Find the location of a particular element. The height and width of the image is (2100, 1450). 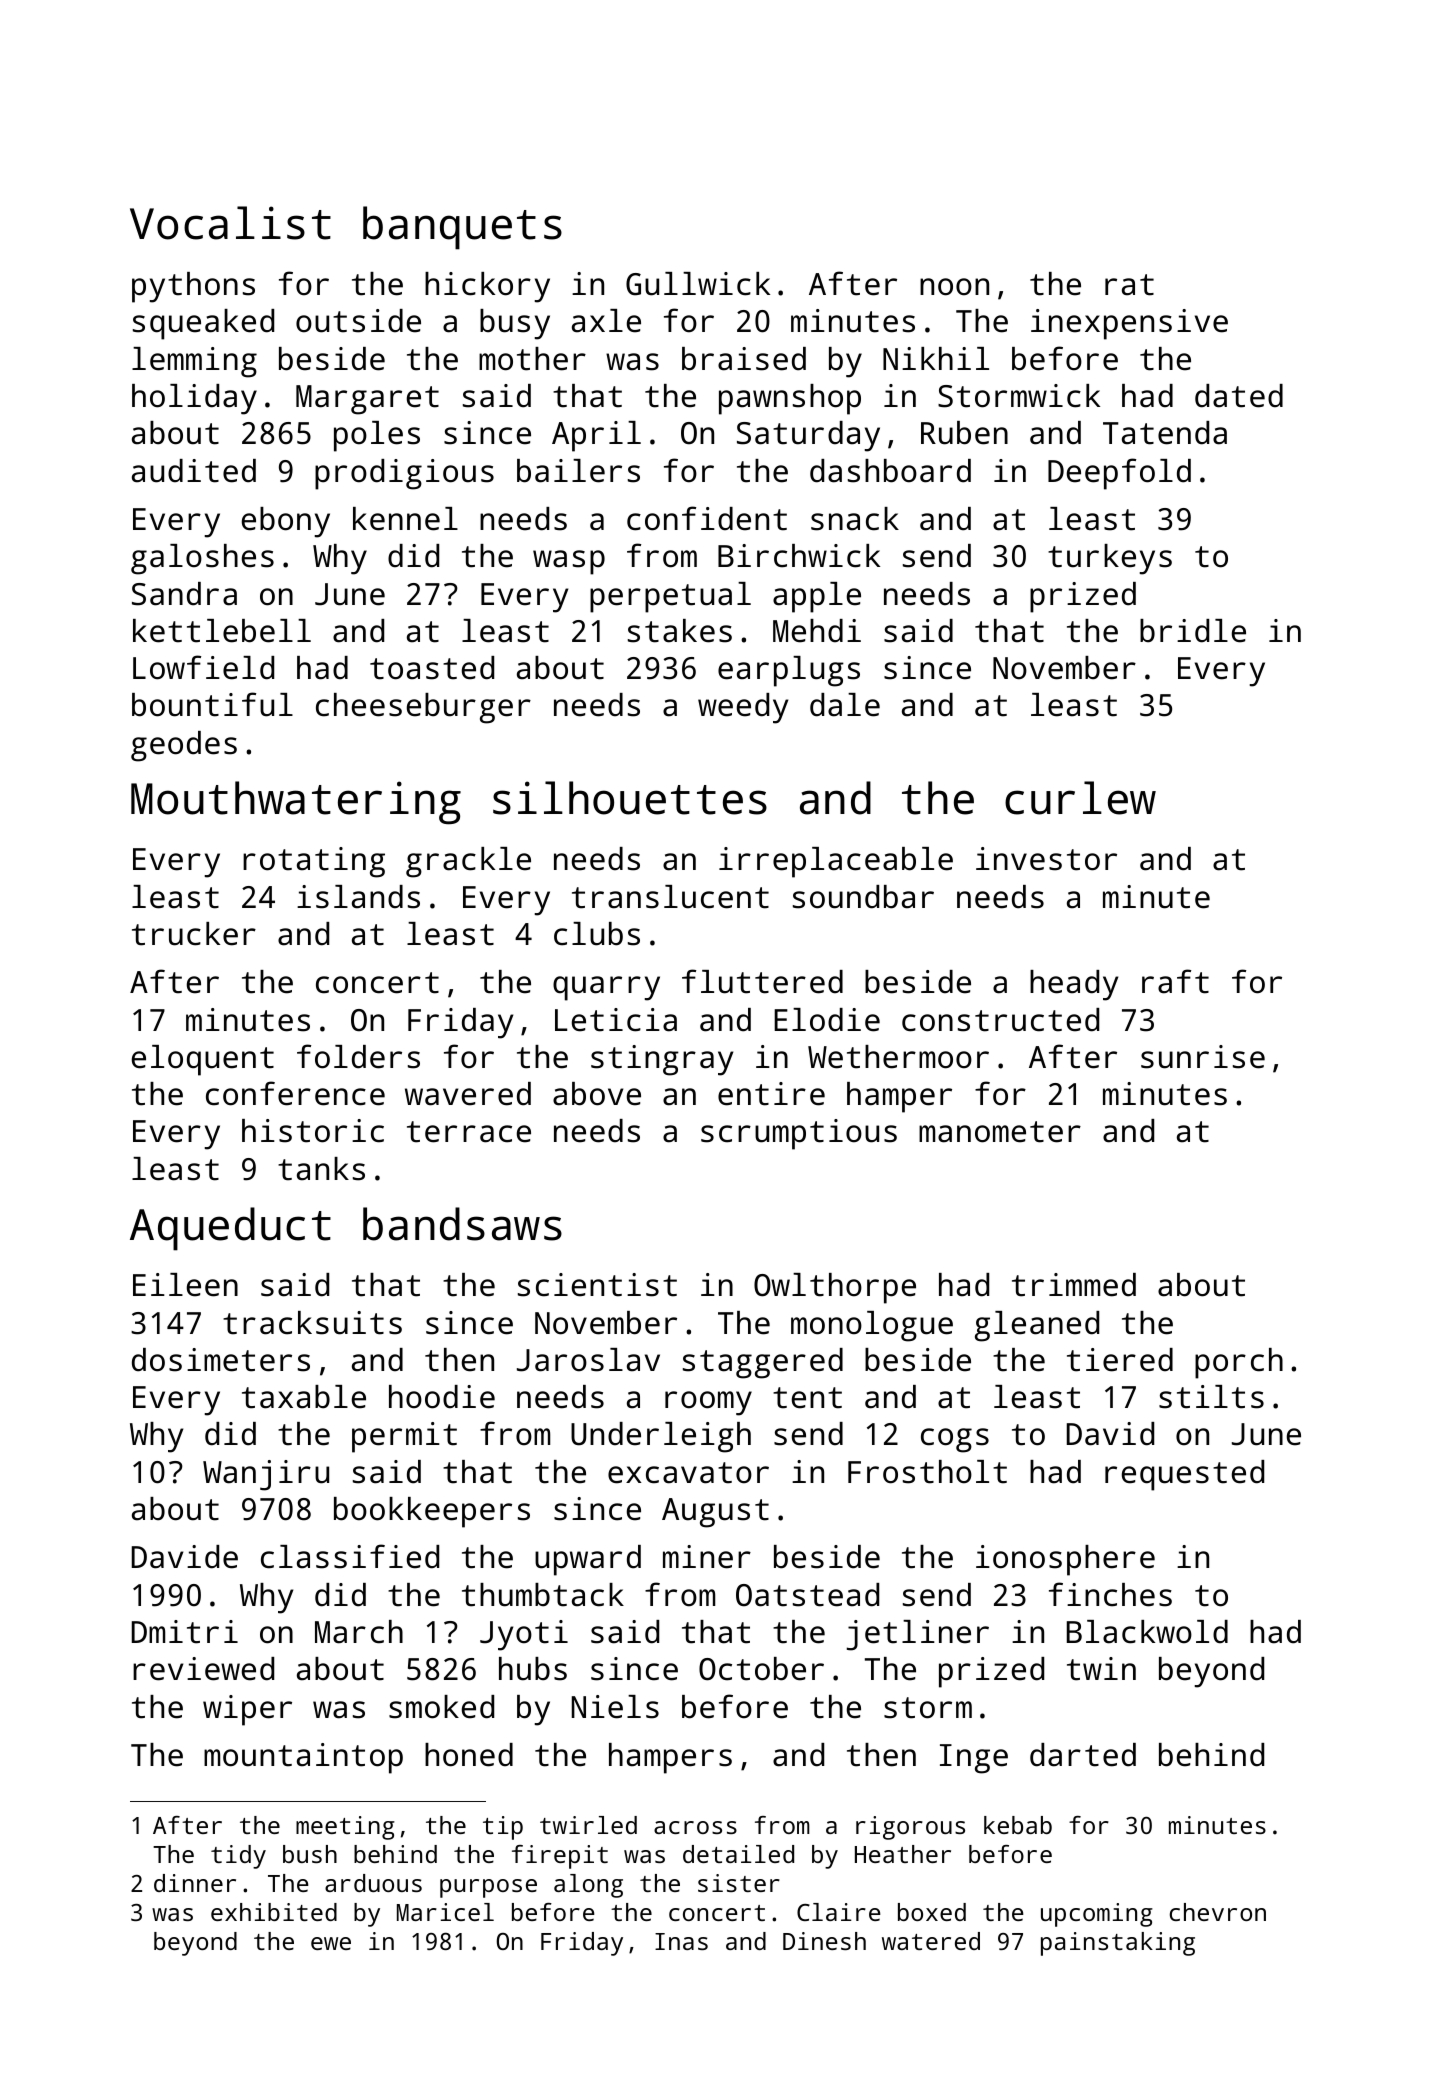

rat is located at coordinates (1129, 285).
